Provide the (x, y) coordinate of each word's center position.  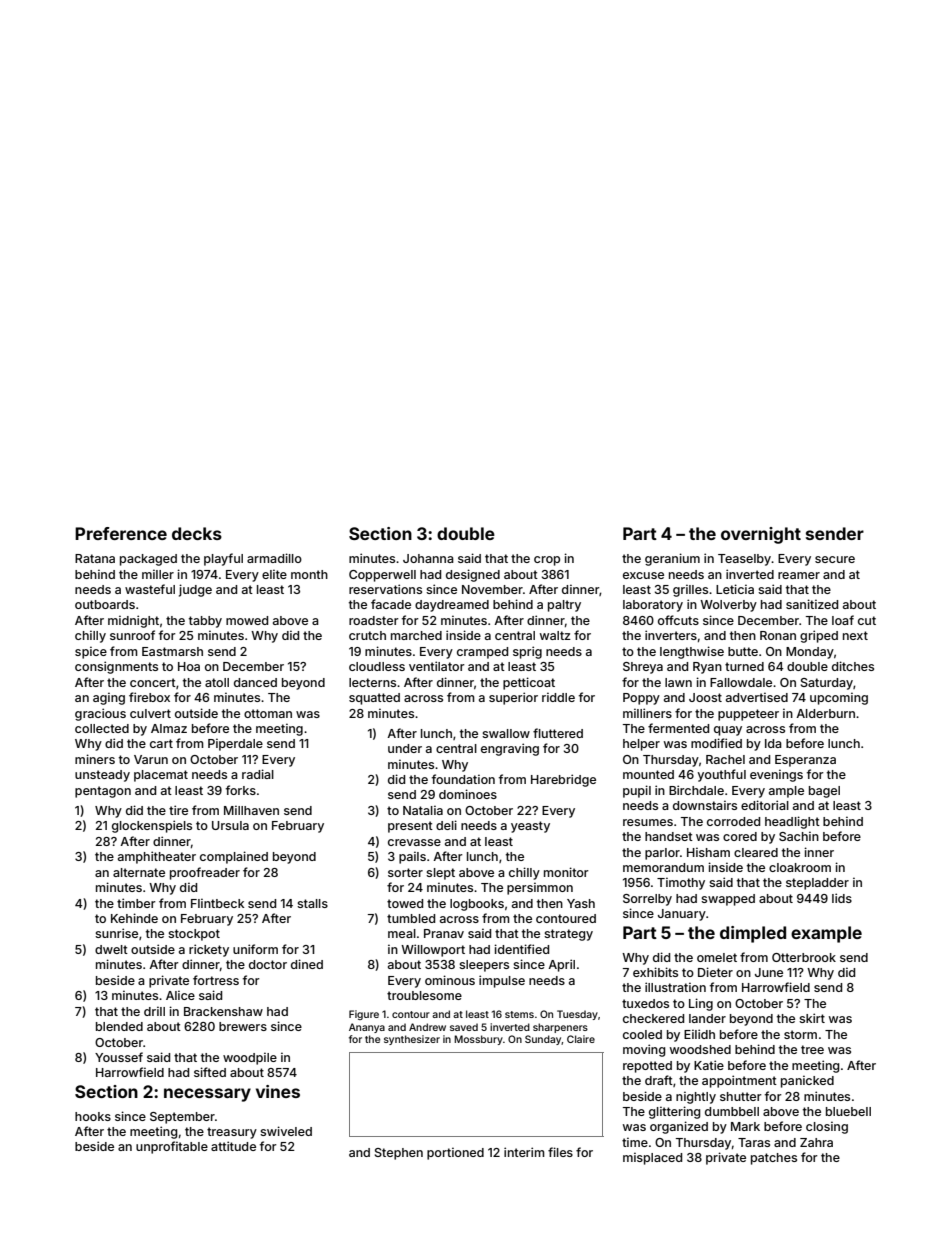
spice (91, 652)
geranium (672, 559)
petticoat (529, 683)
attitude (233, 1146)
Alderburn (825, 713)
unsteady (102, 776)
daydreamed (452, 606)
